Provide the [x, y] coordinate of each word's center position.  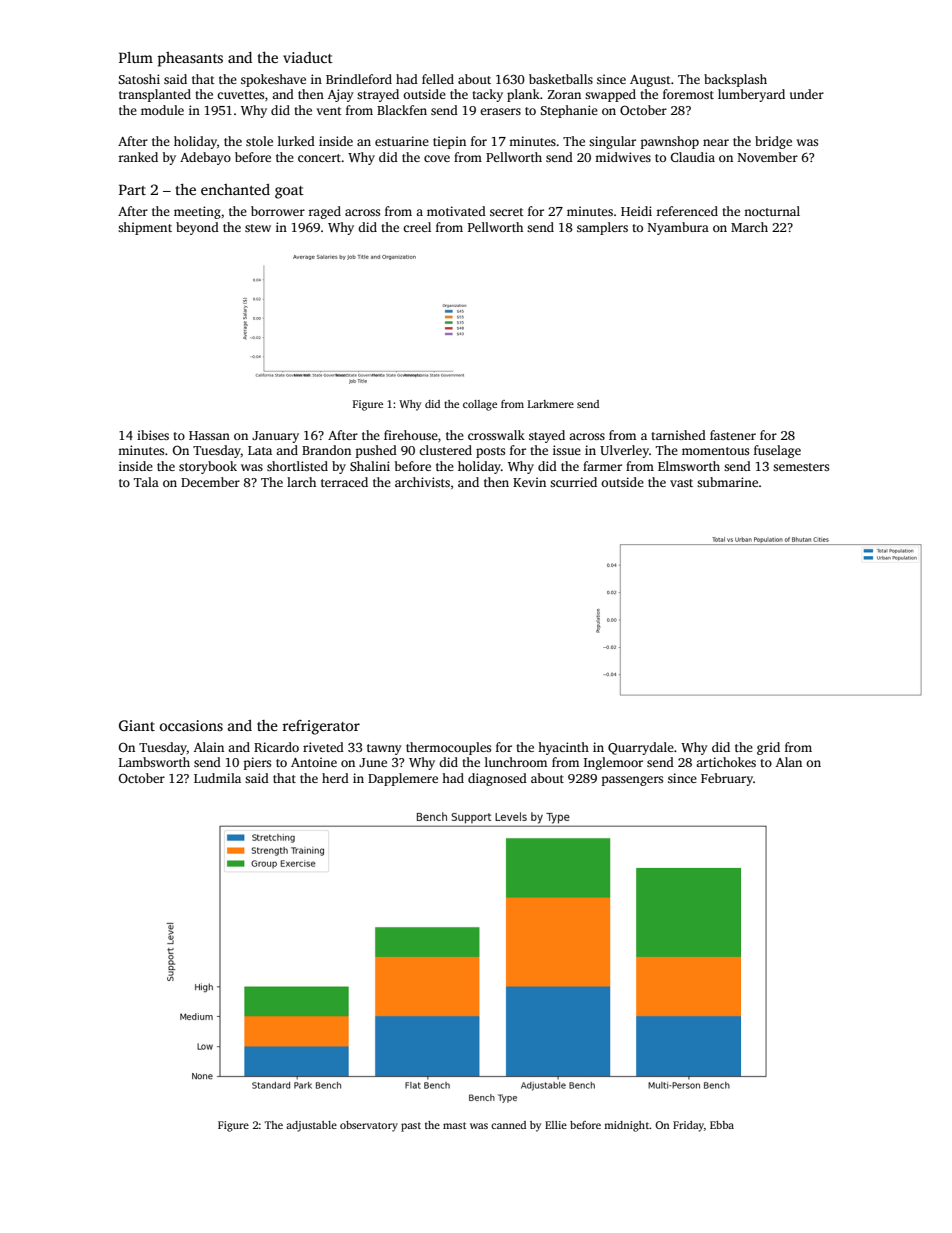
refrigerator [321, 727]
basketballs [561, 79]
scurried [573, 482]
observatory [369, 1126]
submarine [727, 482]
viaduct [308, 57]
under [807, 94]
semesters [801, 467]
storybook [208, 467]
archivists [422, 482]
